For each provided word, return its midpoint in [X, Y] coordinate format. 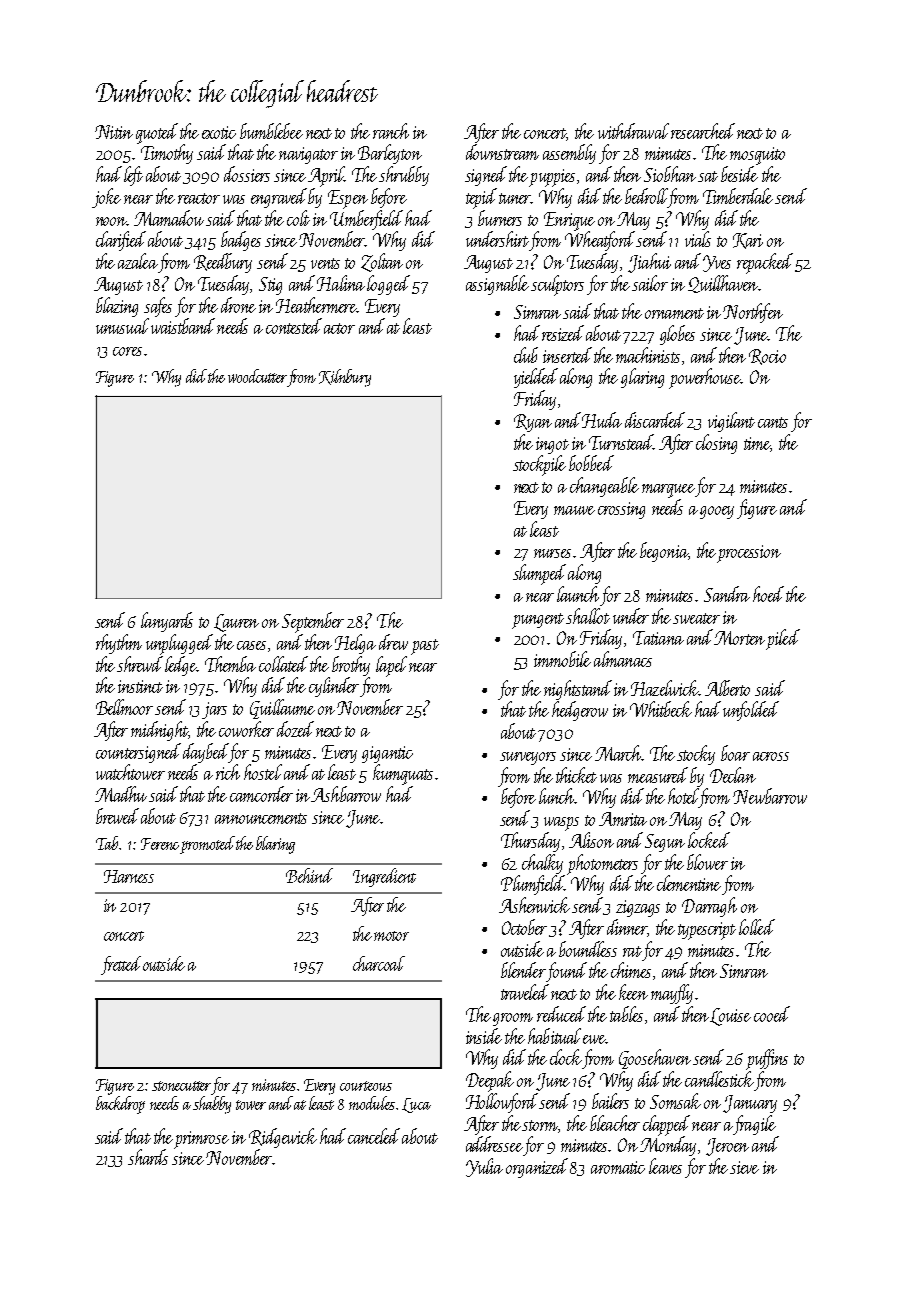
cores [127, 351]
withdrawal [633, 131]
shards [148, 1157]
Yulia [484, 1167]
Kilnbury [345, 378]
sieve [744, 1167]
